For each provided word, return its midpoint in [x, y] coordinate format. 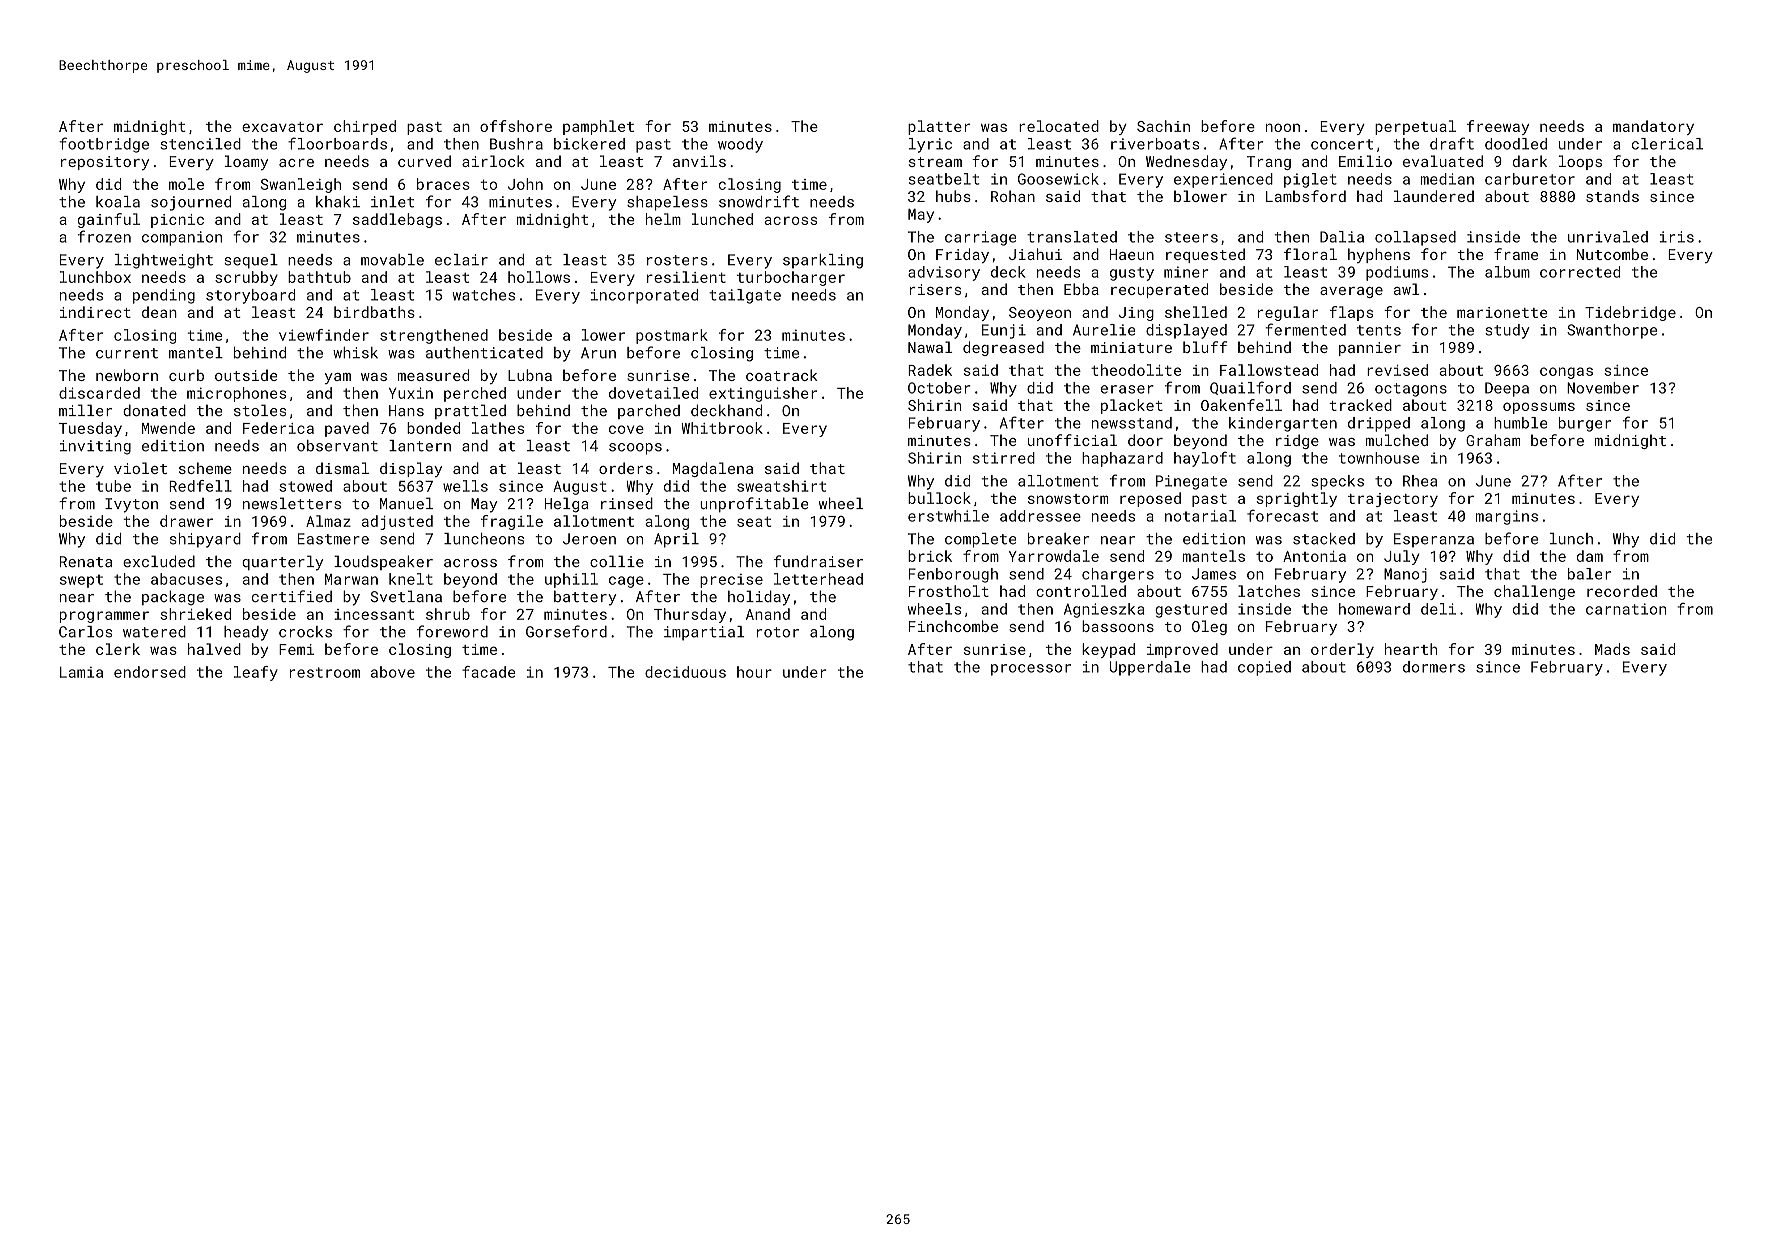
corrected [1580, 272]
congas [1566, 373]
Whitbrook [722, 428]
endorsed [150, 672]
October [939, 388]
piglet [1310, 180]
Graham [1493, 440]
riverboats [1155, 144]
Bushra [516, 144]
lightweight [164, 261]
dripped [1379, 424]
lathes [498, 428]
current [127, 353]
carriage [980, 238]
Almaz [328, 521]
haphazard [1122, 459]
